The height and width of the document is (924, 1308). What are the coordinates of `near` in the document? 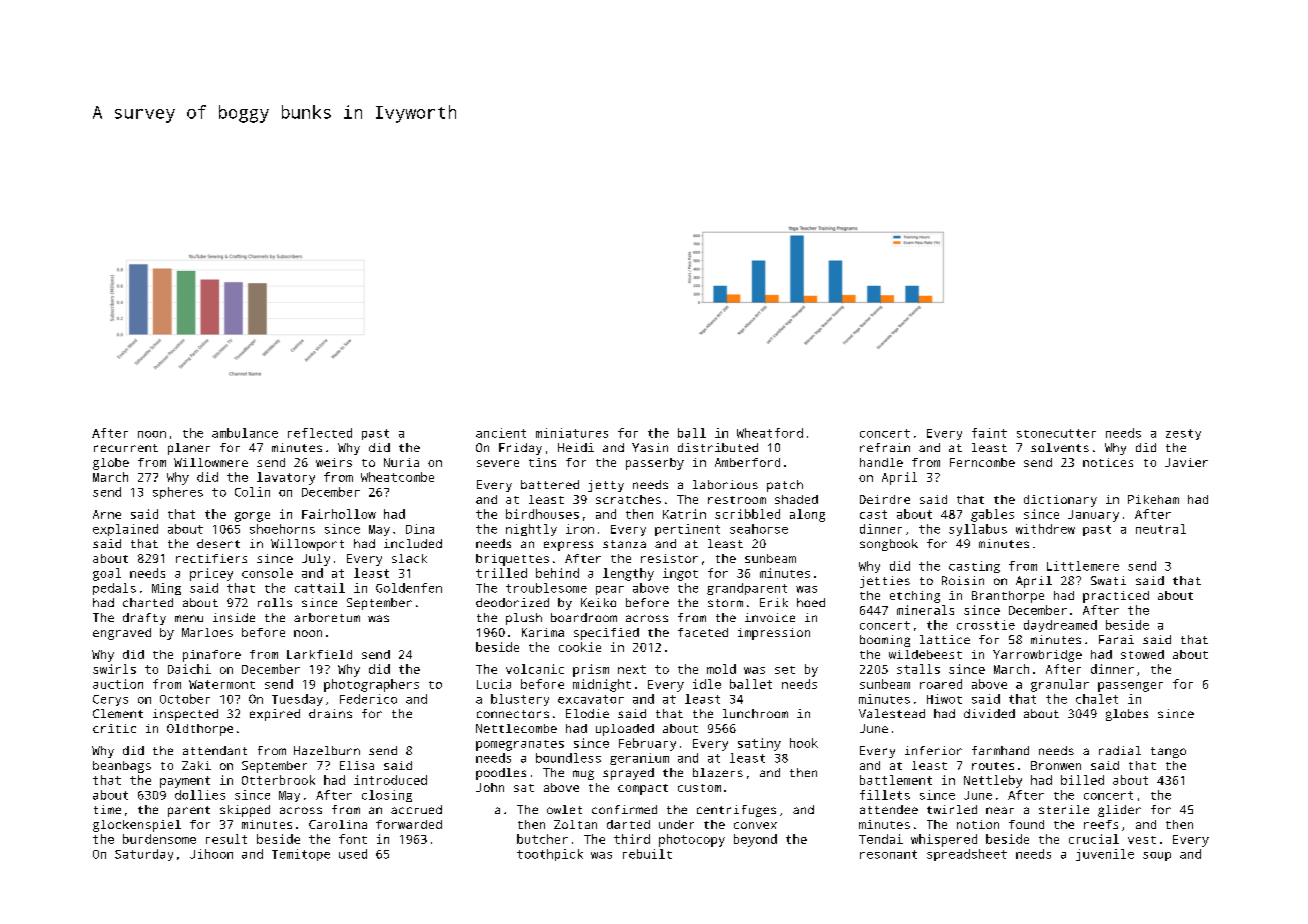 It's located at (1000, 810).
